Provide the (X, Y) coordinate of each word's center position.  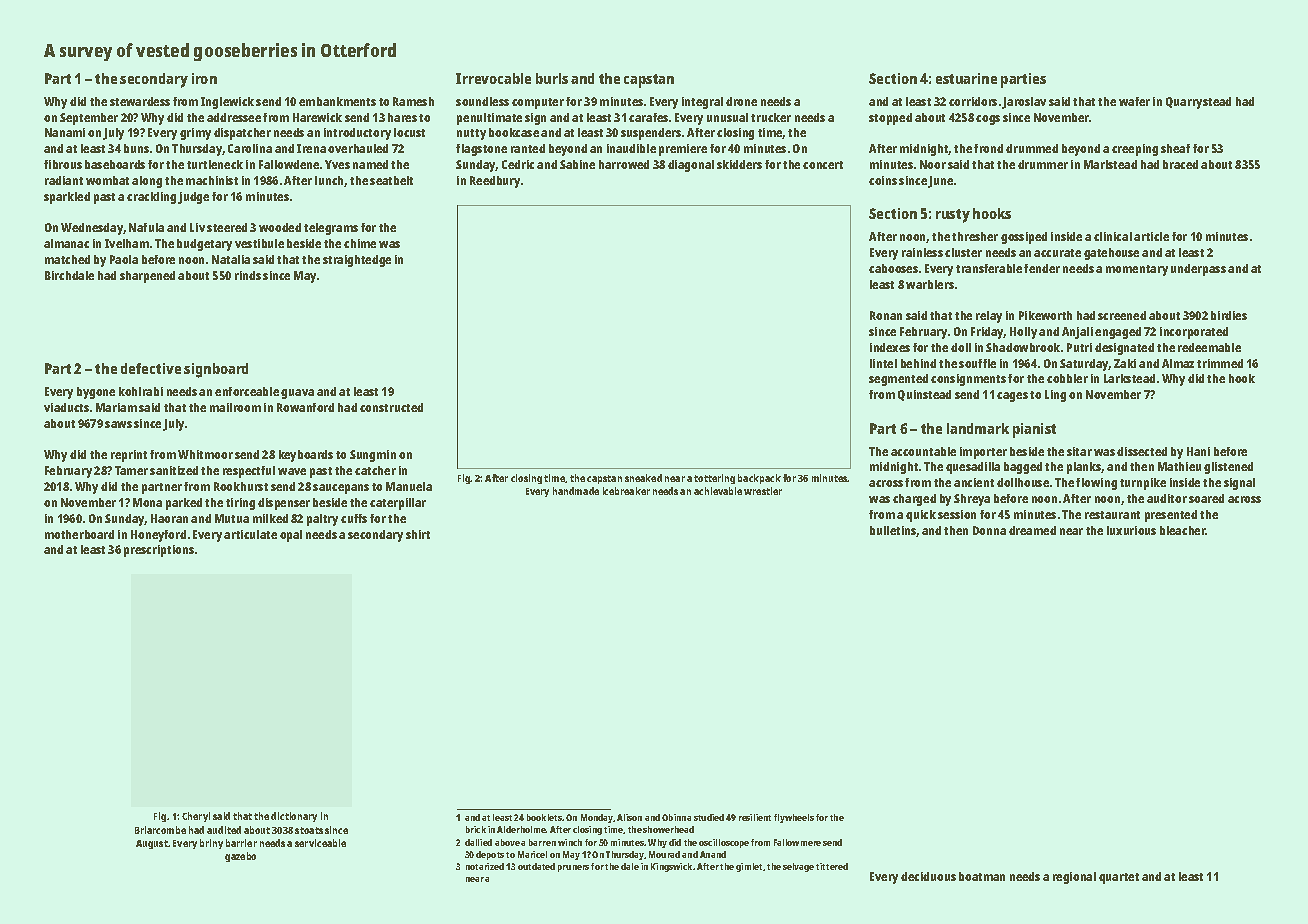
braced (1180, 164)
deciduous (928, 876)
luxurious (1131, 530)
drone (741, 101)
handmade (576, 491)
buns (136, 148)
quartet (1119, 878)
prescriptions (159, 551)
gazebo (240, 857)
